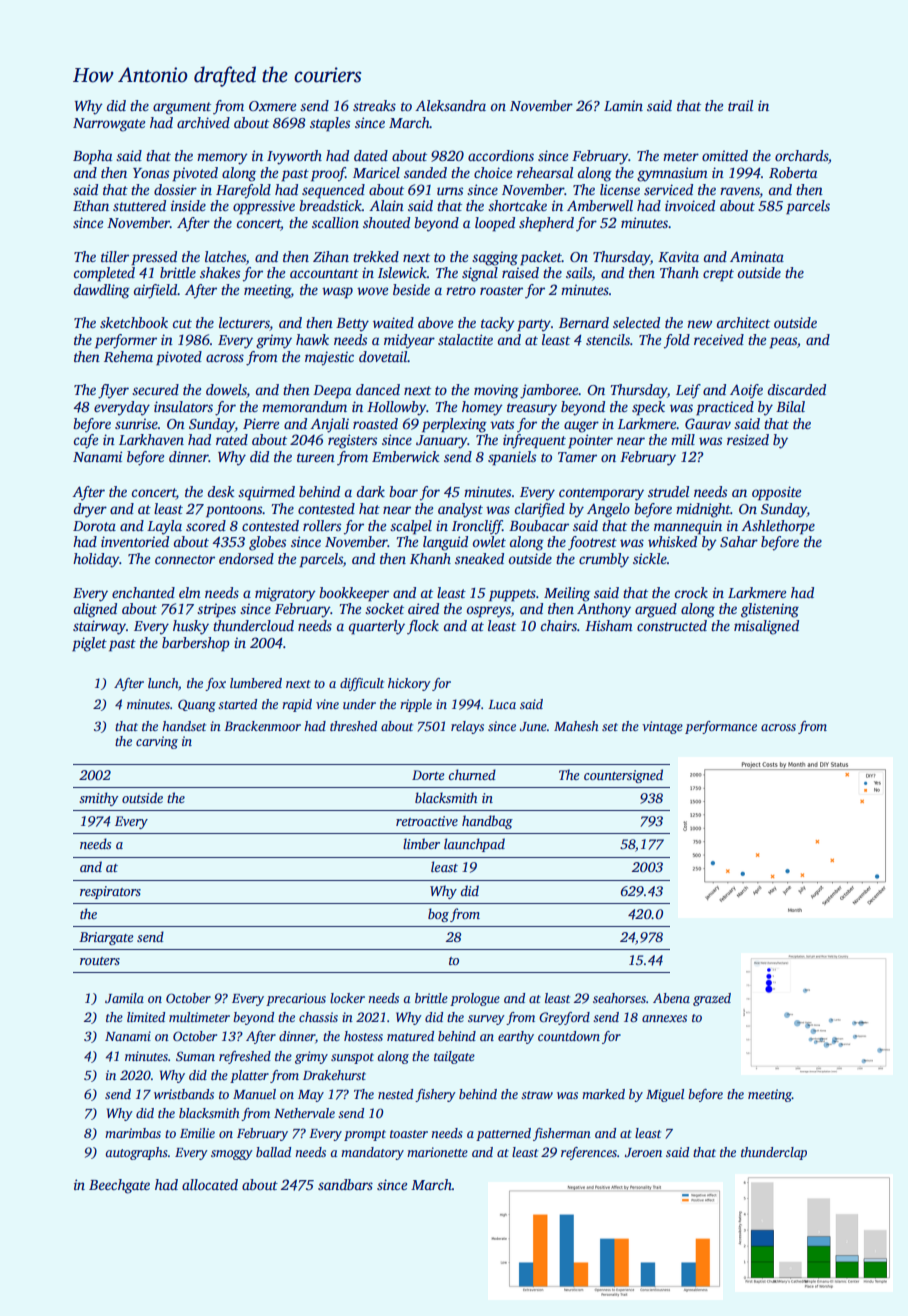 This screenshot has width=908, height=1316. I want to click on Alain, so click(386, 205).
